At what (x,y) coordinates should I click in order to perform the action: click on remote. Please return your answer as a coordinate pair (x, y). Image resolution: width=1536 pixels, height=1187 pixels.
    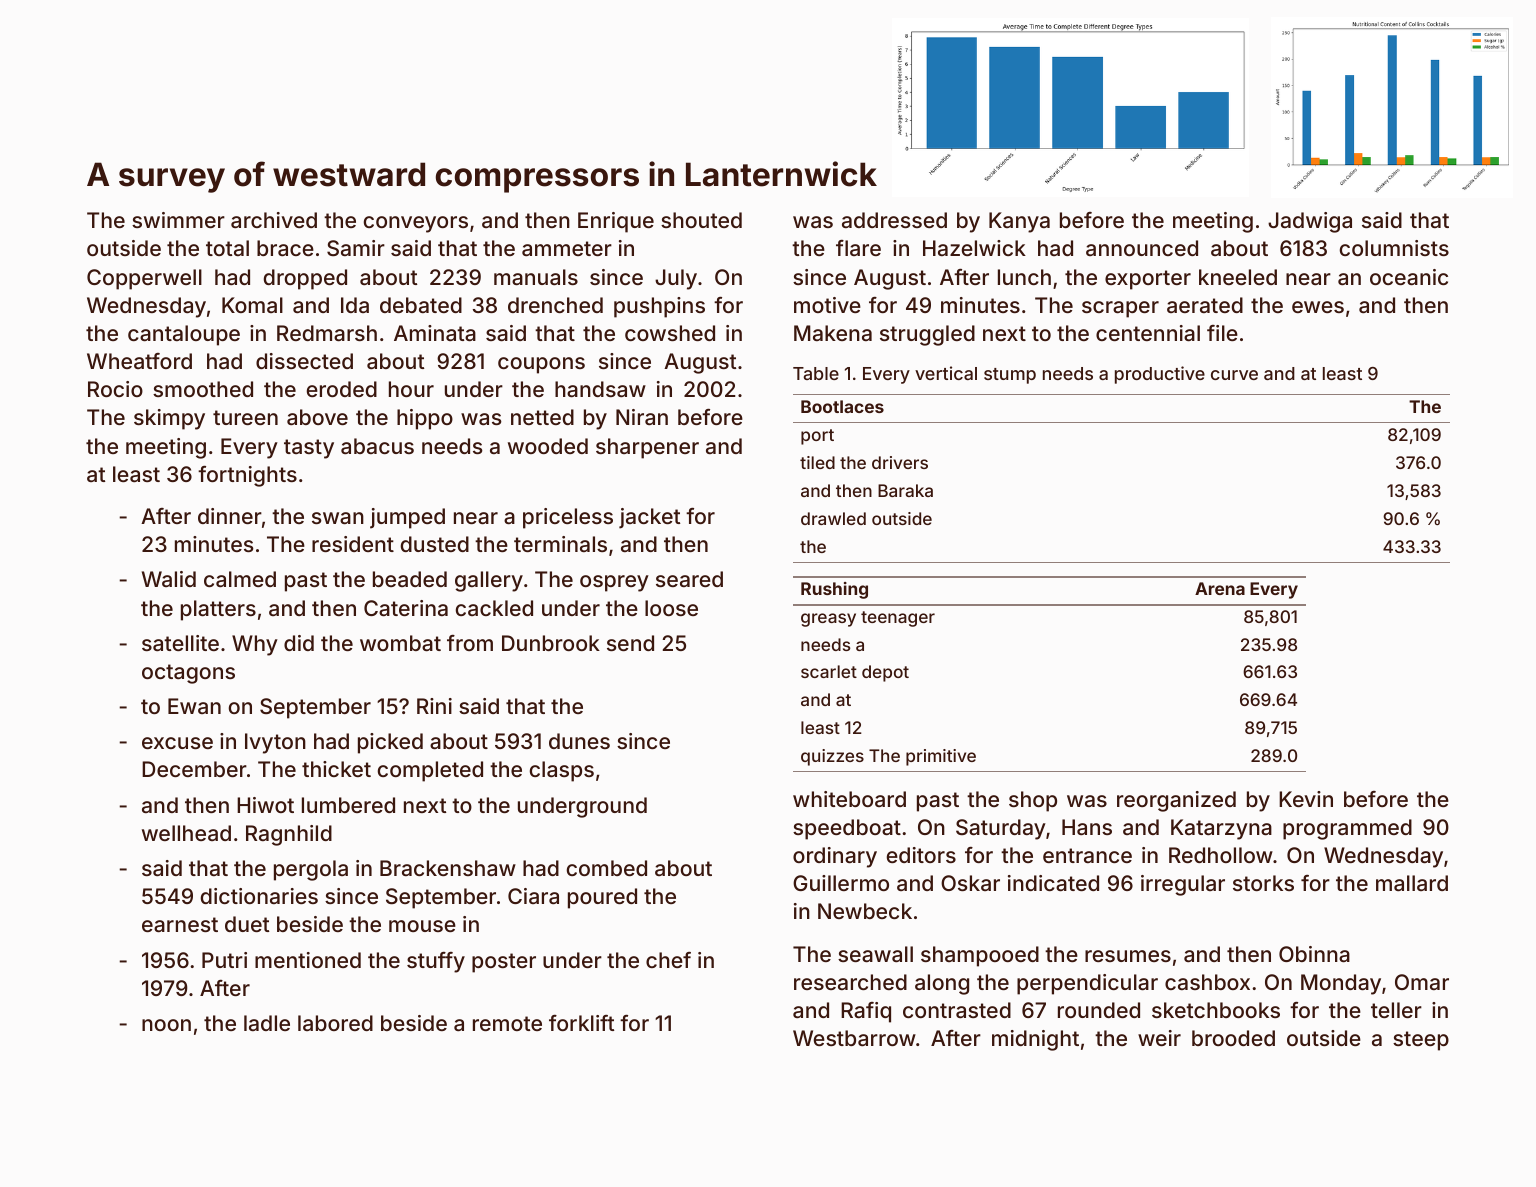
    Looking at the image, I should click on (507, 1023).
